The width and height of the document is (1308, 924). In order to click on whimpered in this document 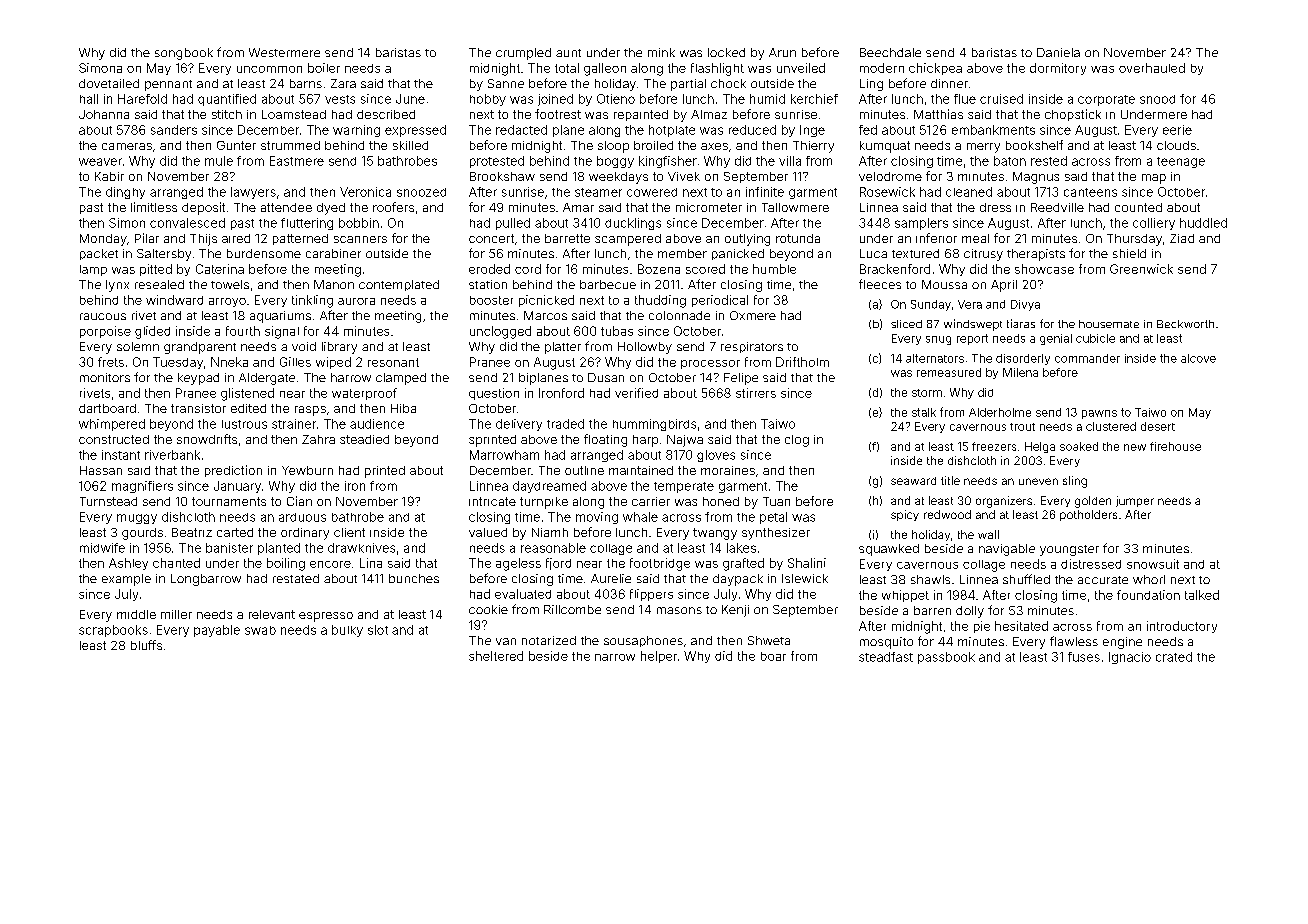, I will do `click(112, 425)`.
